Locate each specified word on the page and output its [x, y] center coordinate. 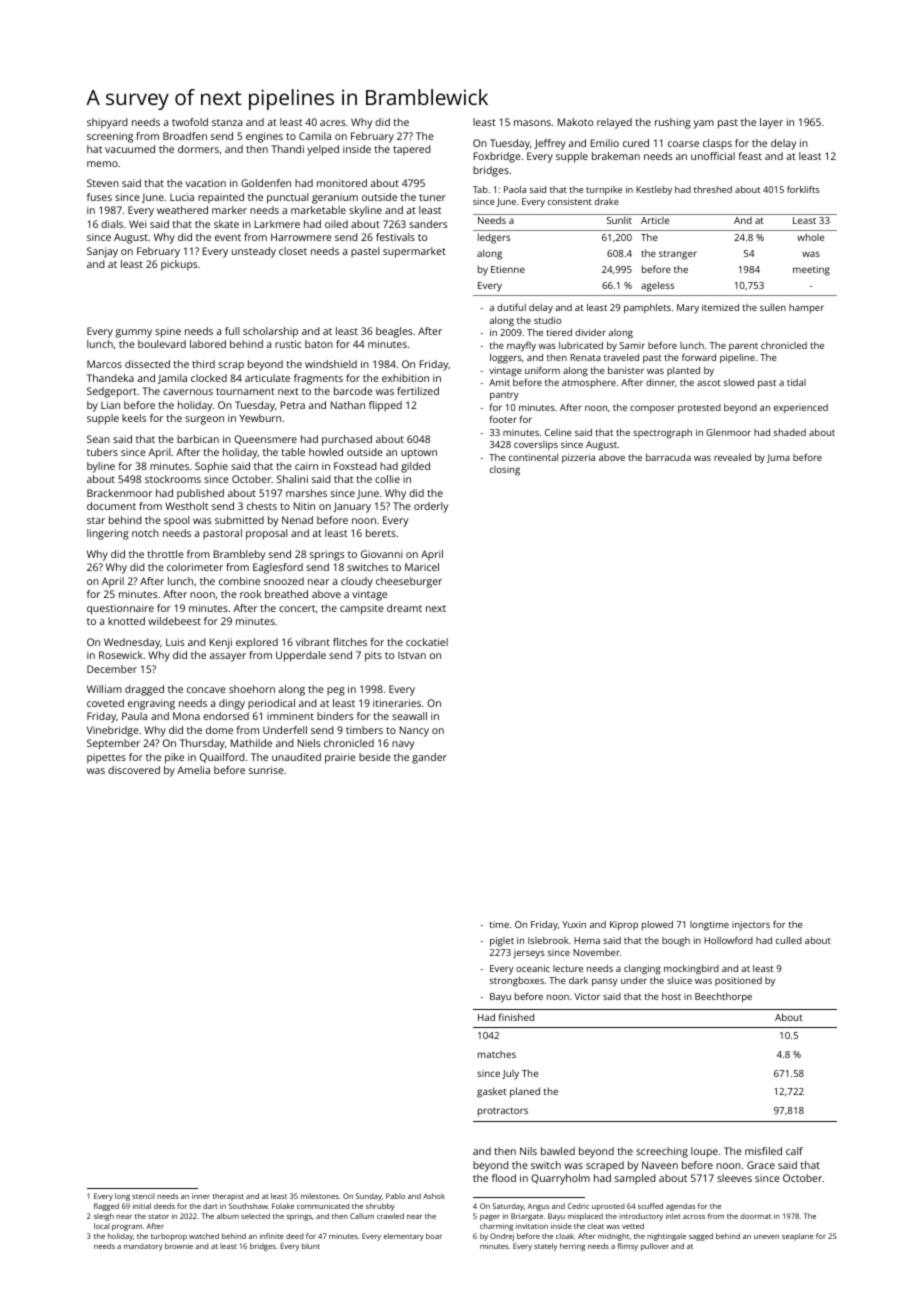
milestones [320, 1196]
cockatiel [427, 642]
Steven [103, 183]
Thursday [202, 744]
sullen [773, 307]
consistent [570, 201]
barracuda [668, 457]
